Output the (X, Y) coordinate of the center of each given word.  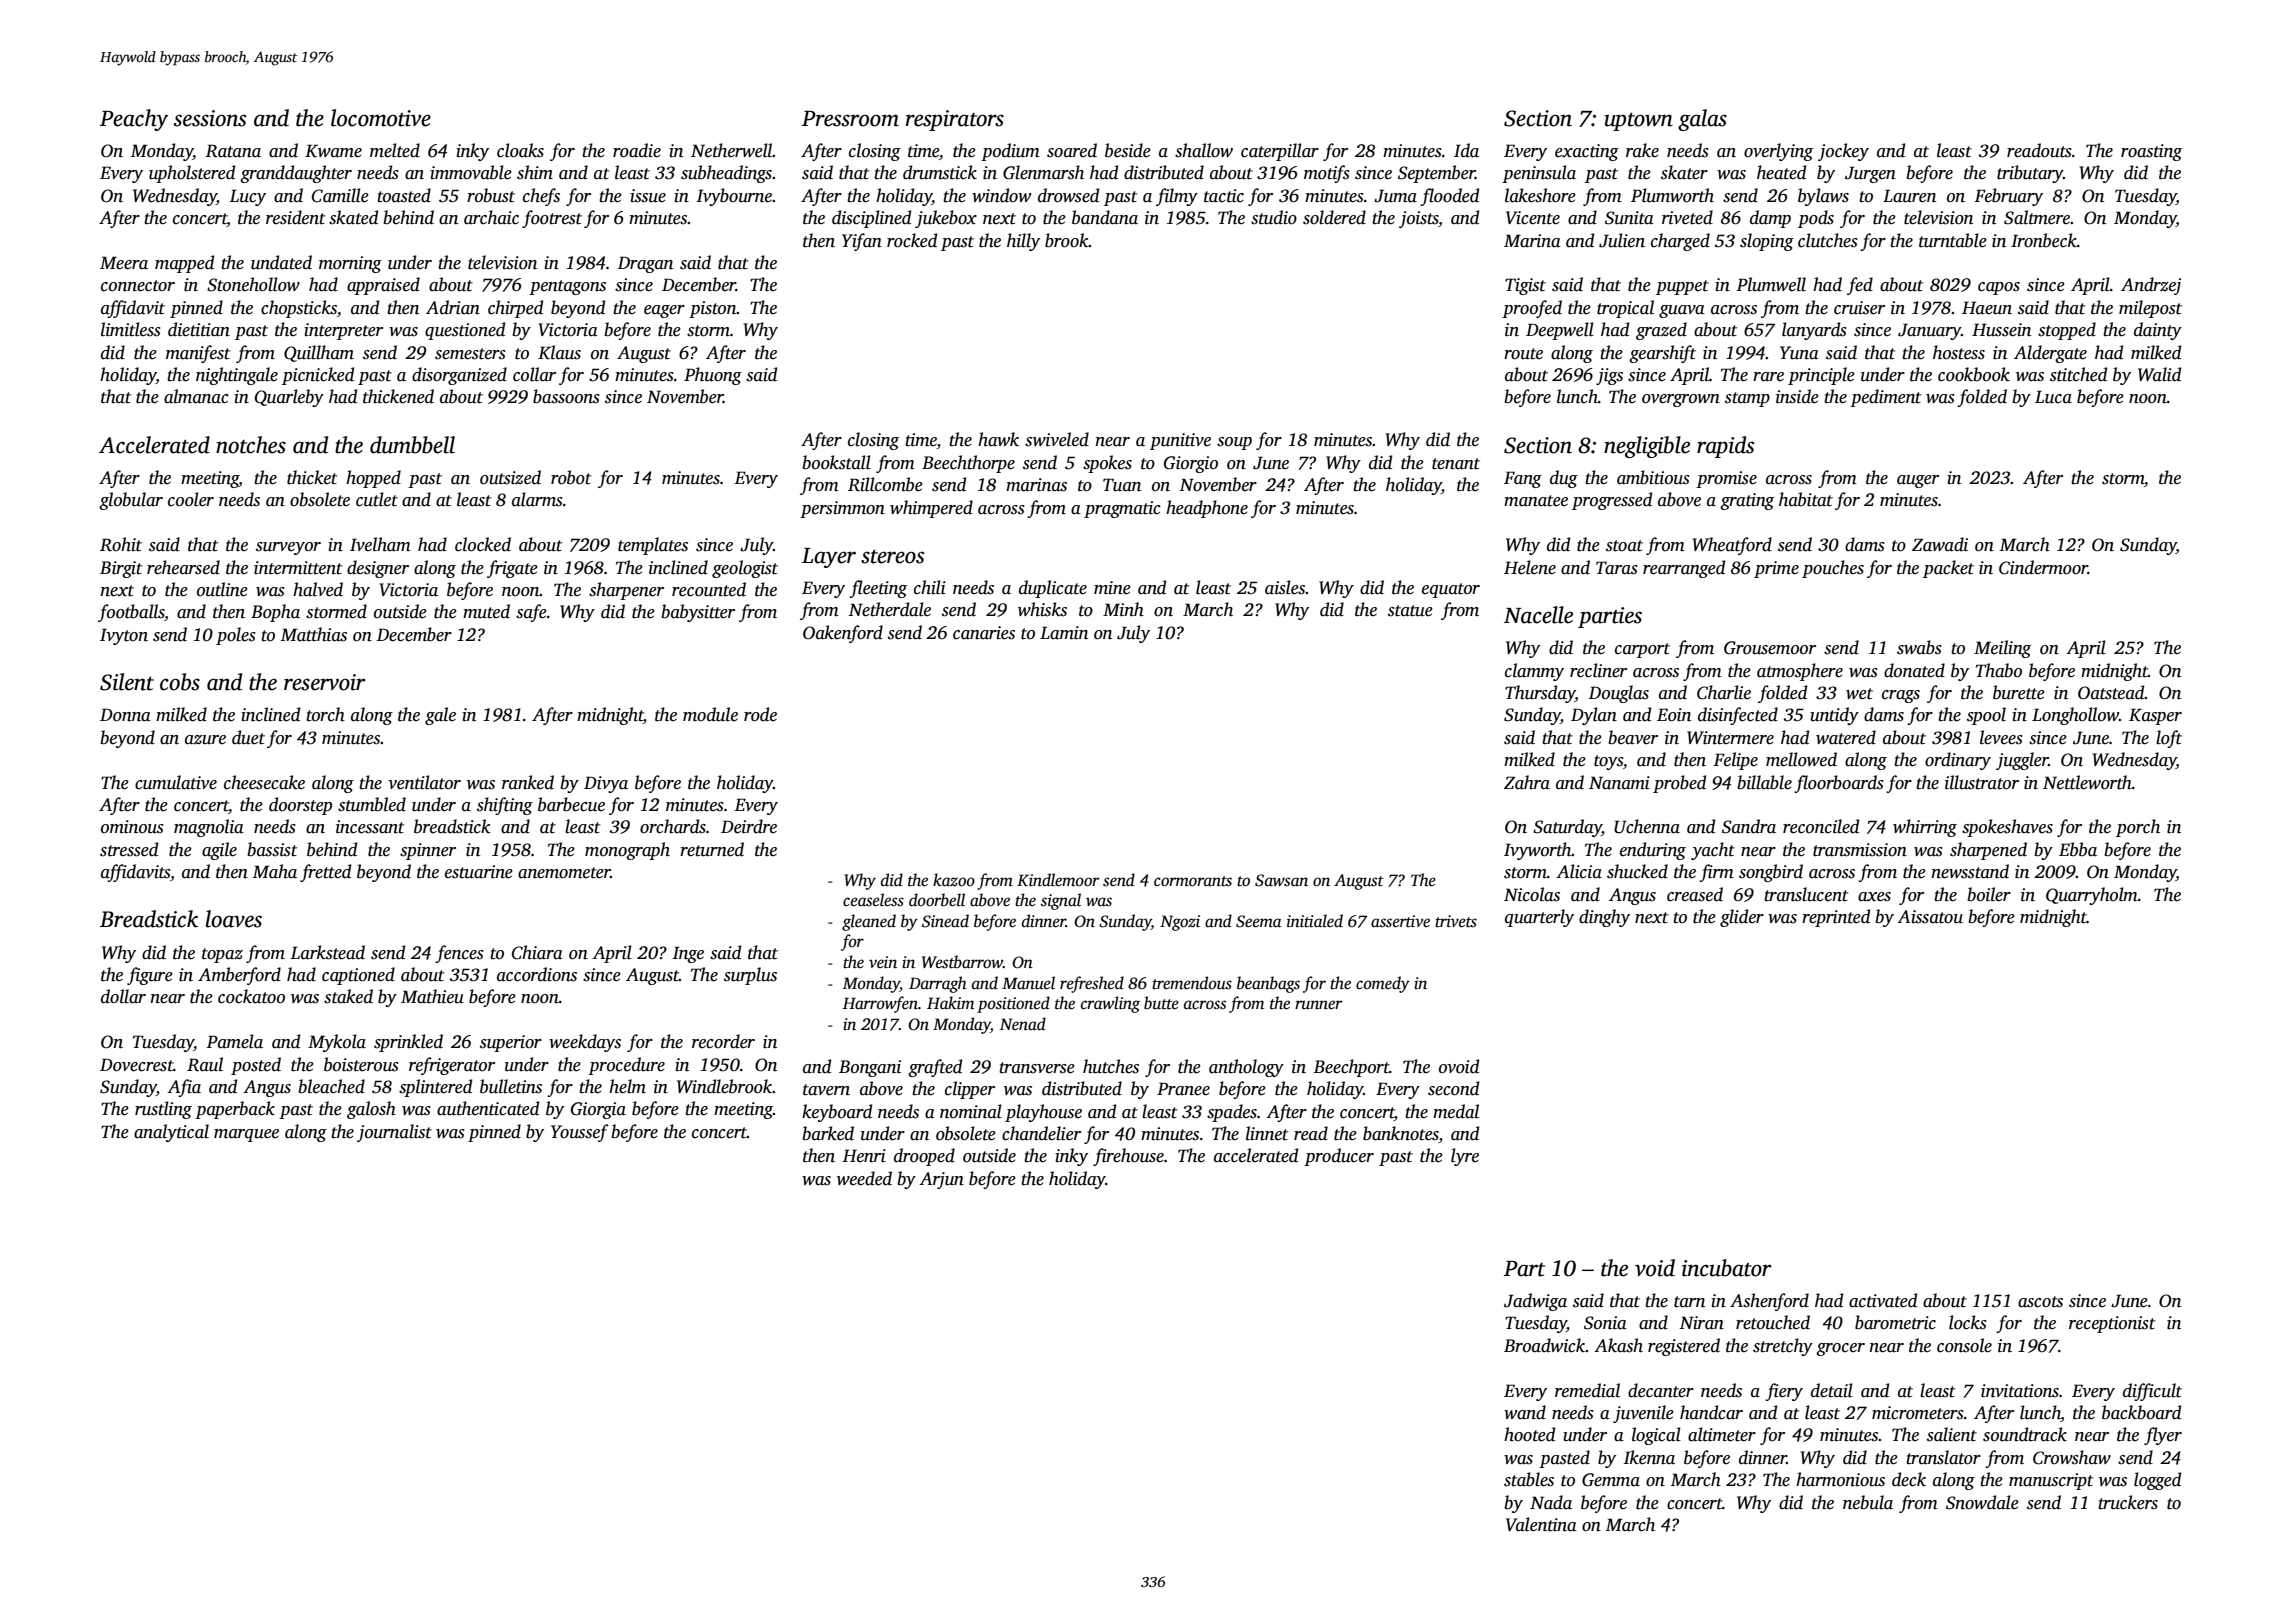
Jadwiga (1535, 1302)
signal (1061, 901)
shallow (1204, 150)
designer (378, 569)
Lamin (1064, 633)
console (1964, 1345)
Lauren (1909, 196)
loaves (234, 919)
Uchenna (1647, 826)
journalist (394, 1133)
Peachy (134, 120)
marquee (246, 1135)
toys (1608, 762)
